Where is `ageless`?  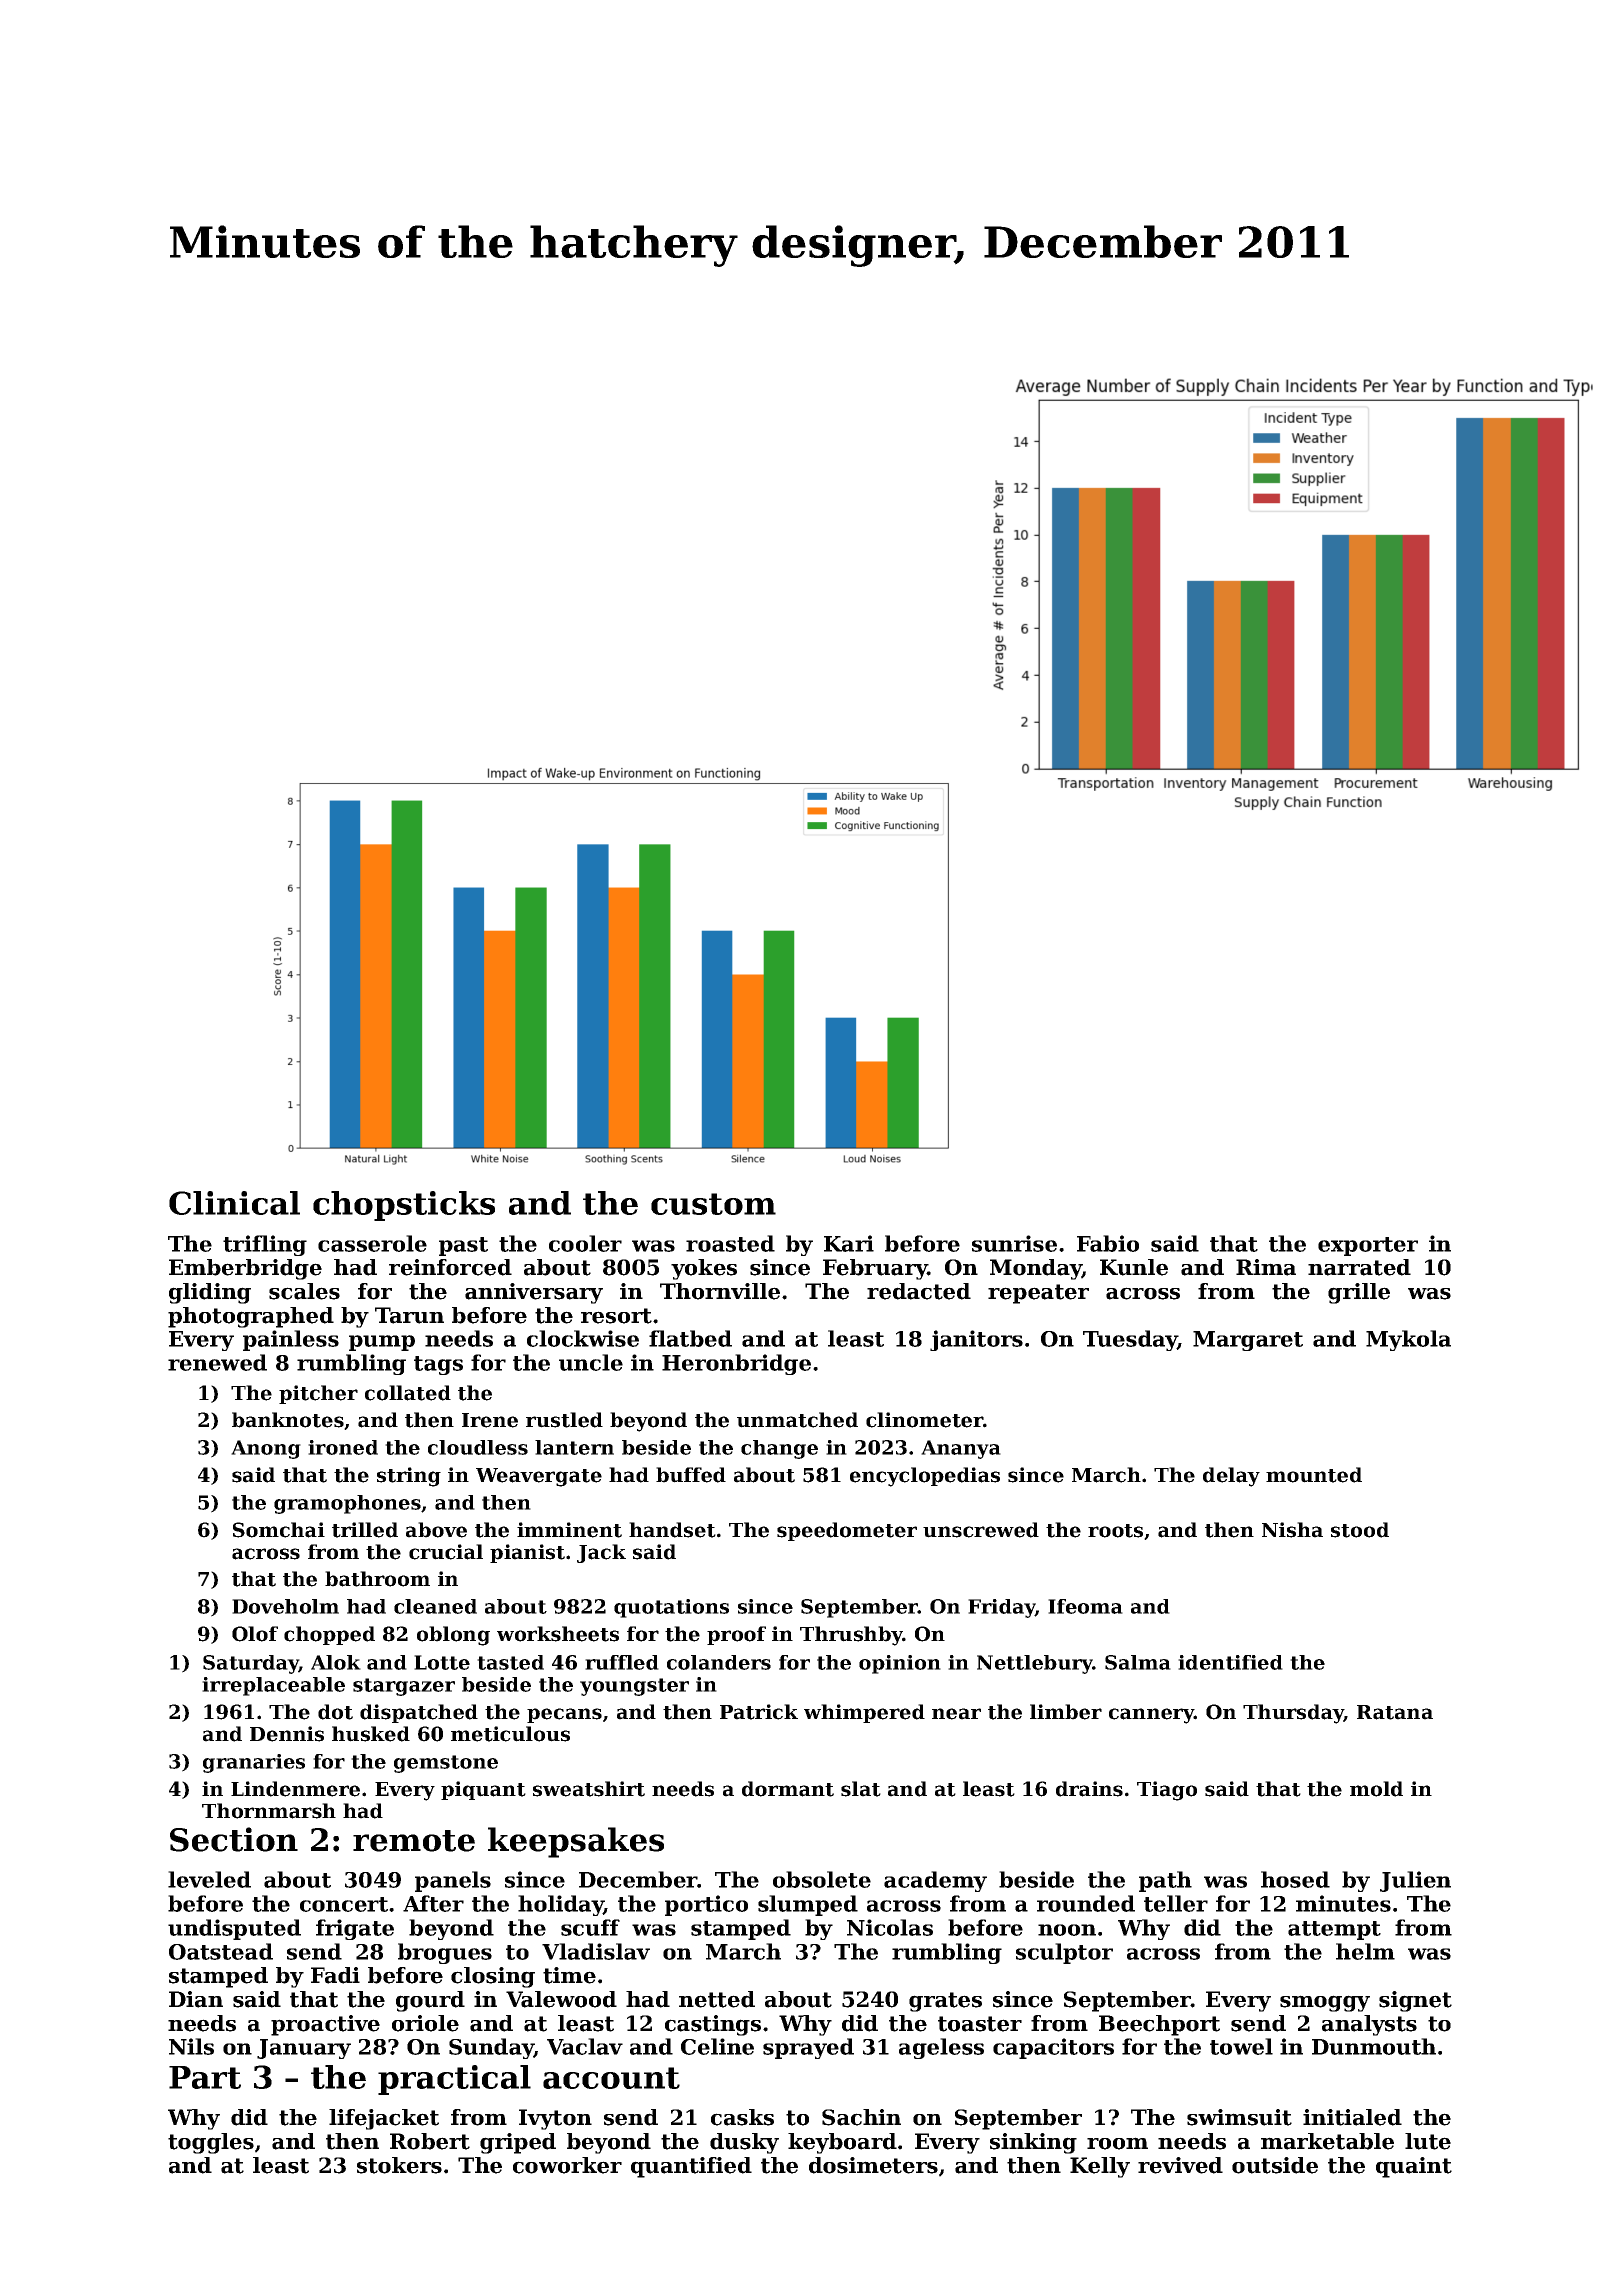
ageless is located at coordinates (941, 2048).
